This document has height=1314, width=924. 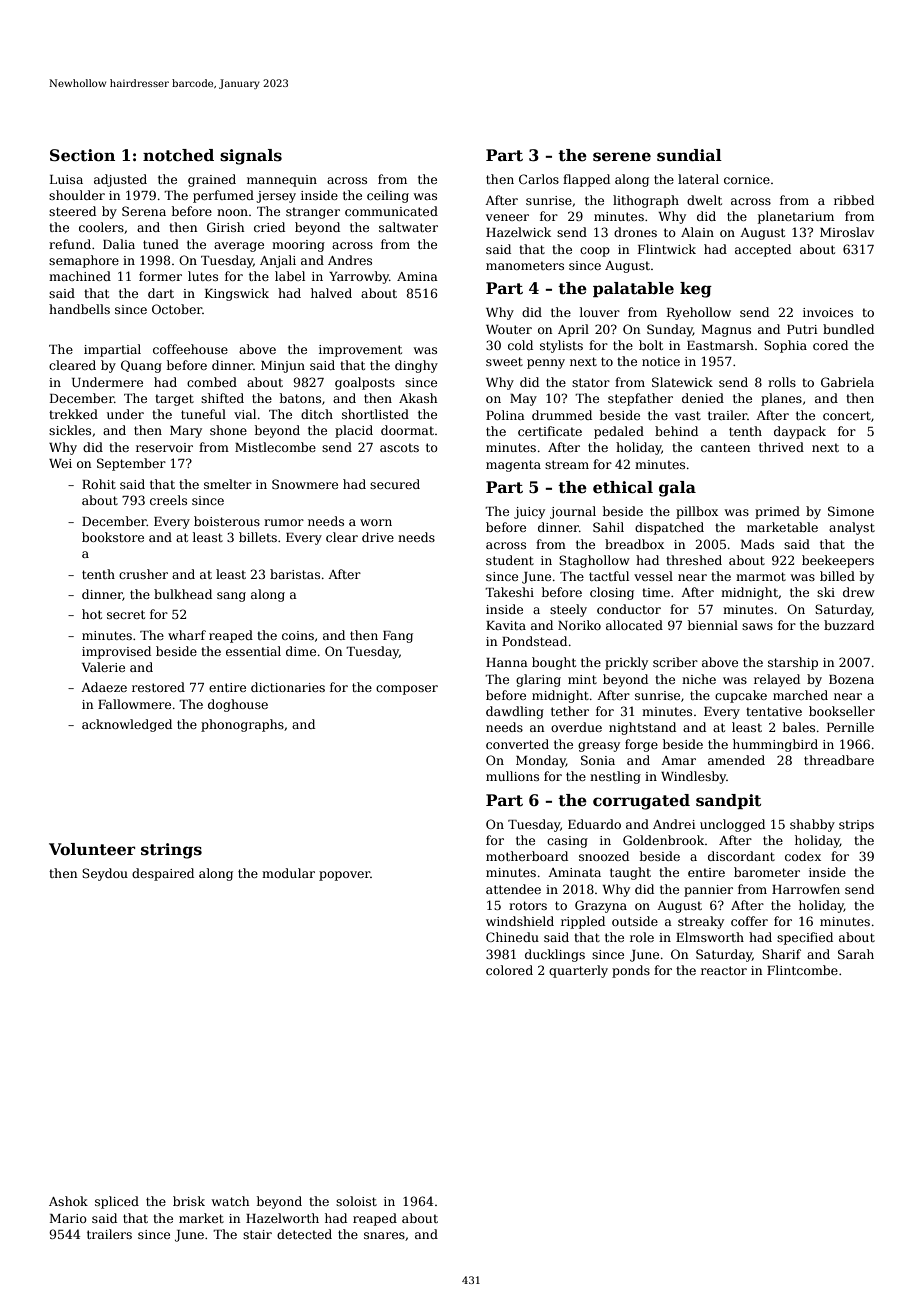 What do you see at coordinates (689, 155) in the document?
I see `sundial` at bounding box center [689, 155].
